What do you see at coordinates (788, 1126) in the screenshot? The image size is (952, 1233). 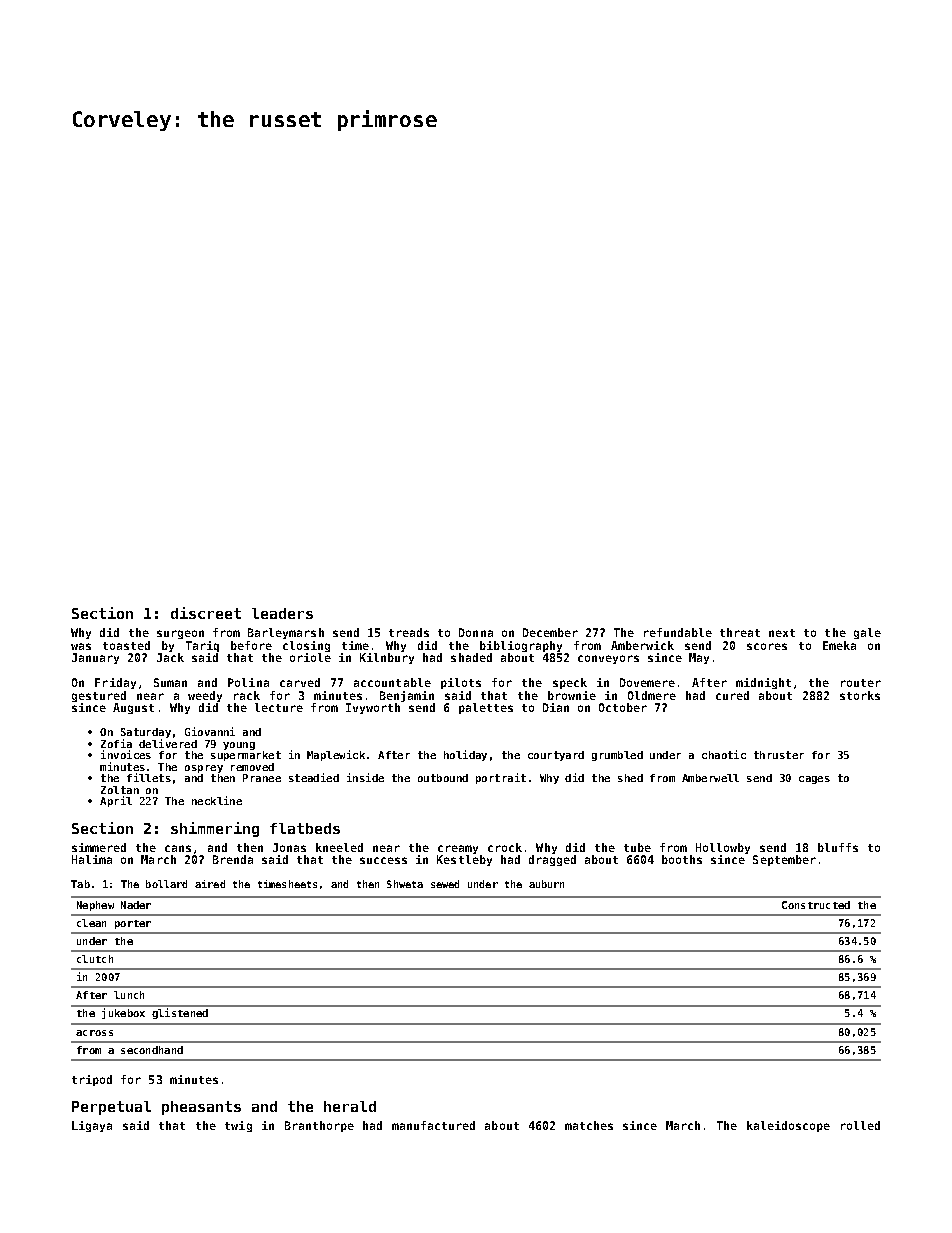 I see `kaleidoscope` at bounding box center [788, 1126].
